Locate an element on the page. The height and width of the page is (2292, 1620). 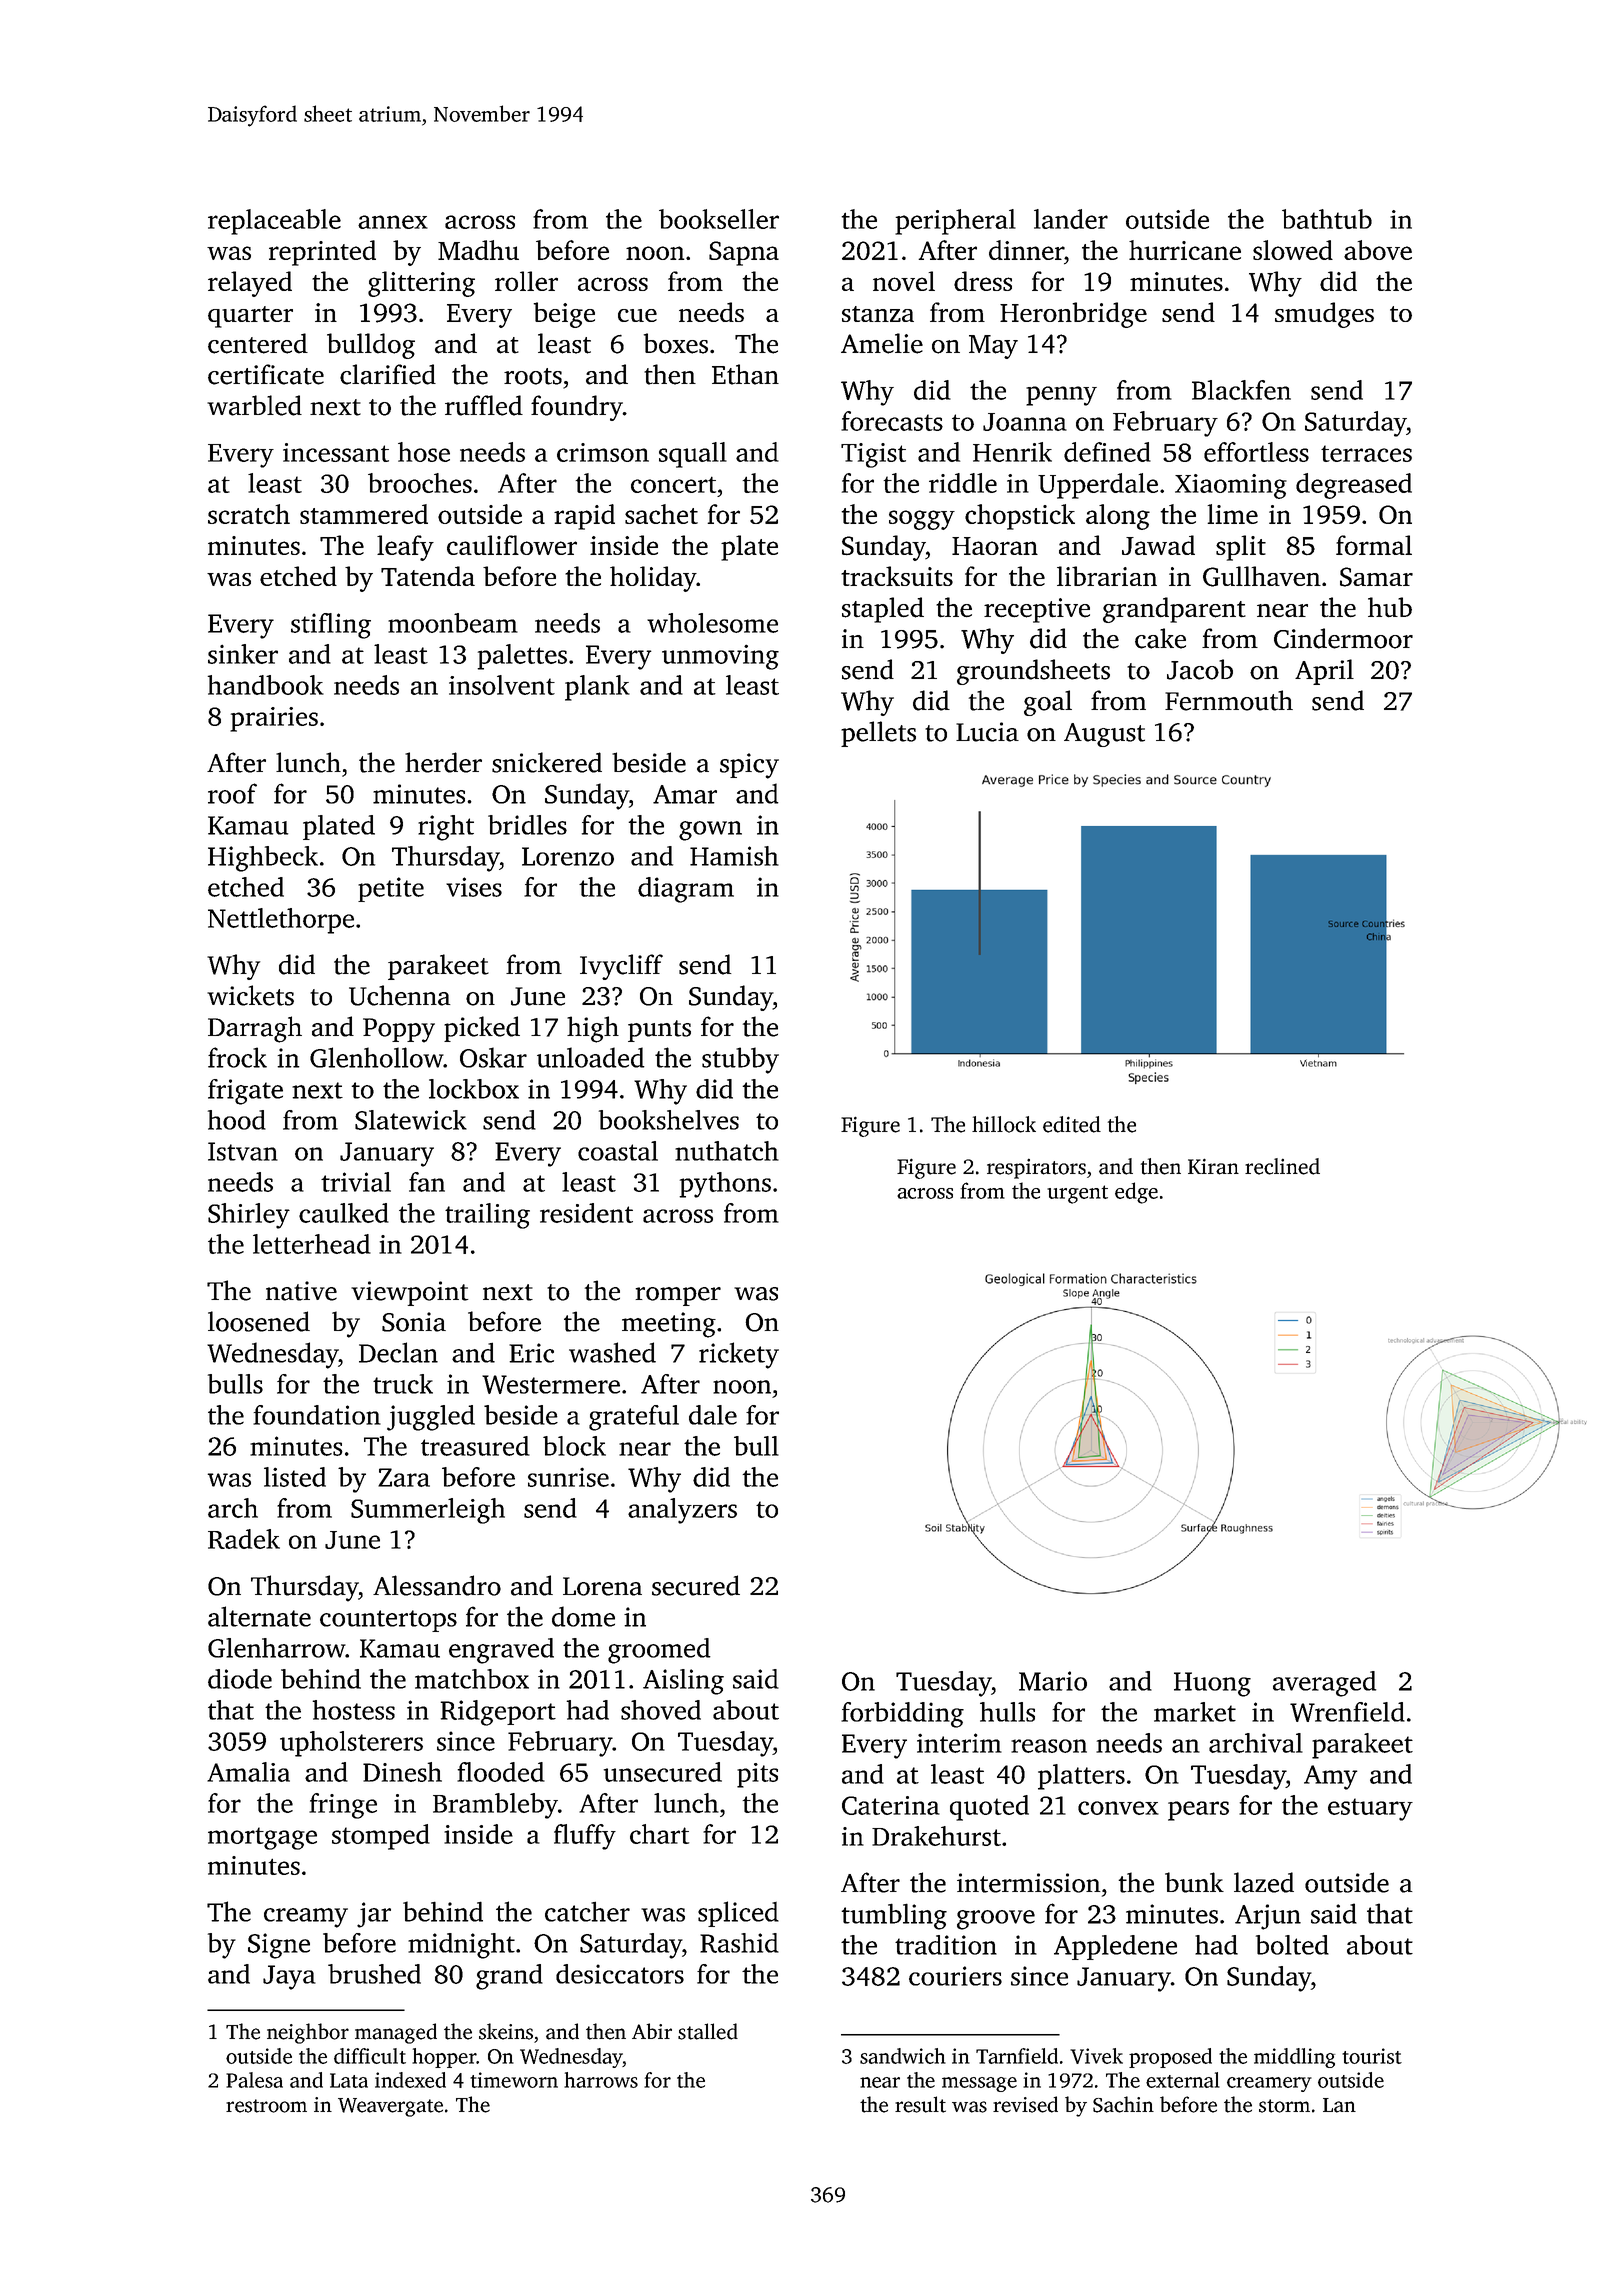
timeworn is located at coordinates (514, 2080).
